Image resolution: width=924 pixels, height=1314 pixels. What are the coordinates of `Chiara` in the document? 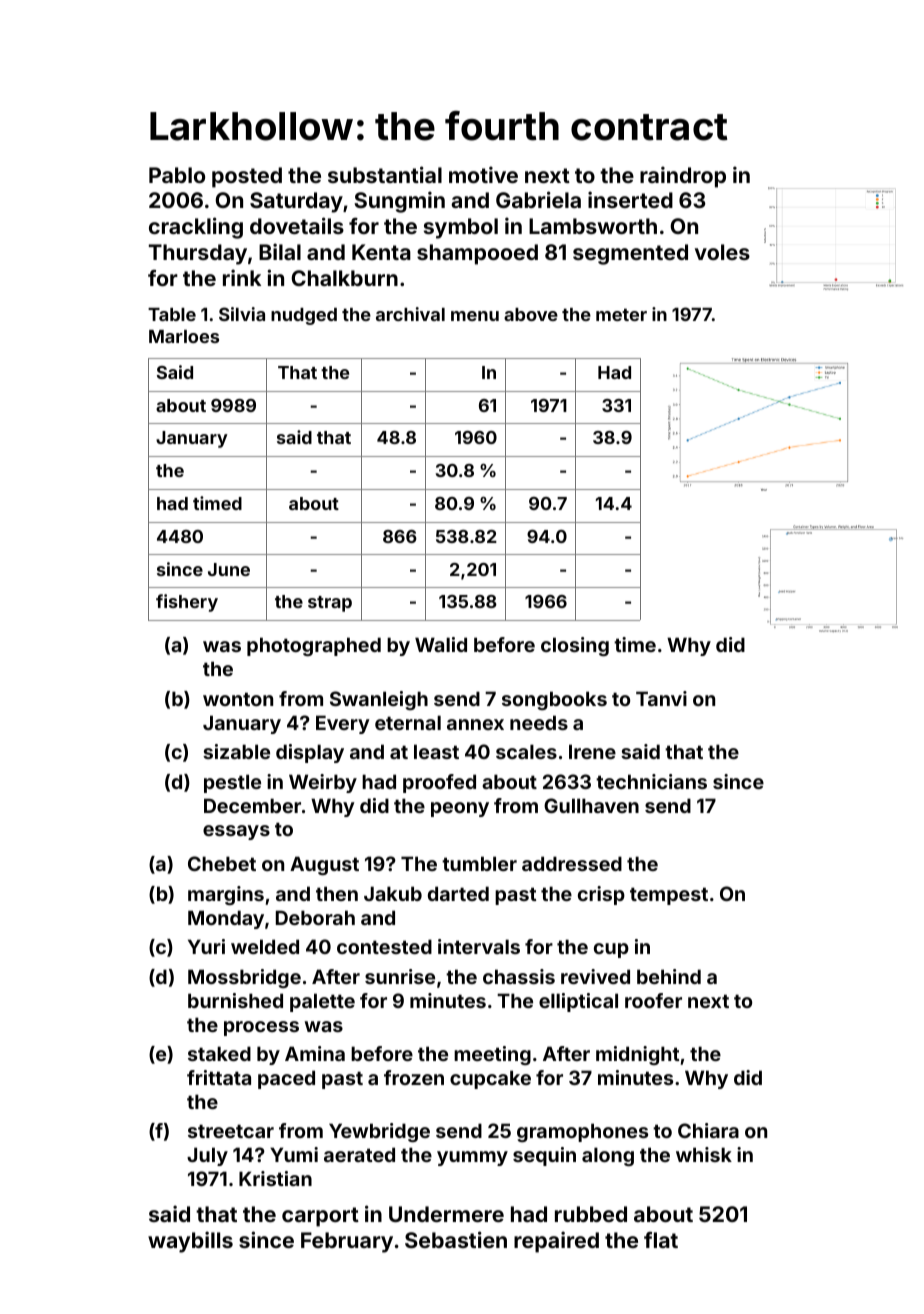 It's located at (708, 1130).
